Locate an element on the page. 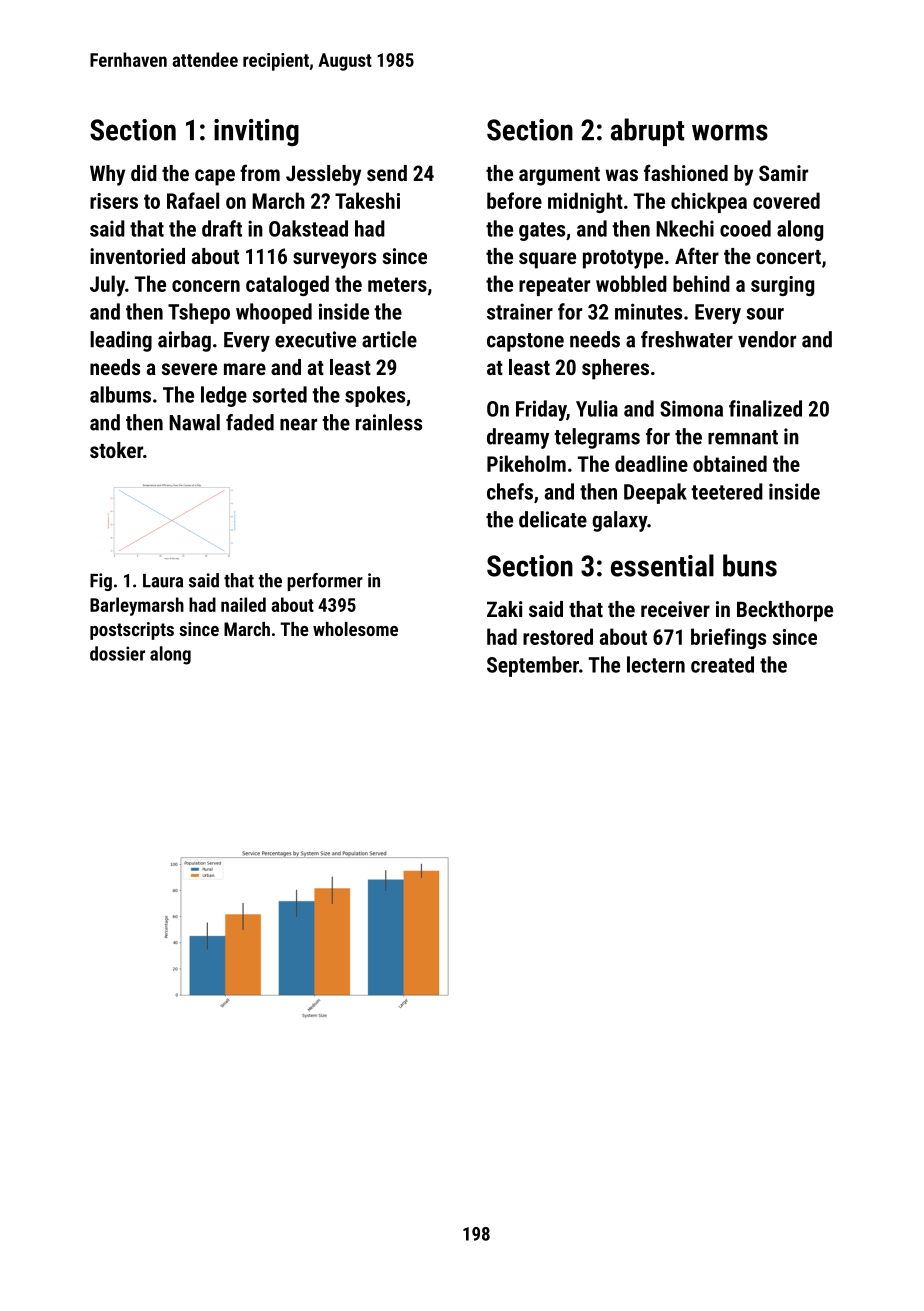  Zaki is located at coordinates (505, 609).
